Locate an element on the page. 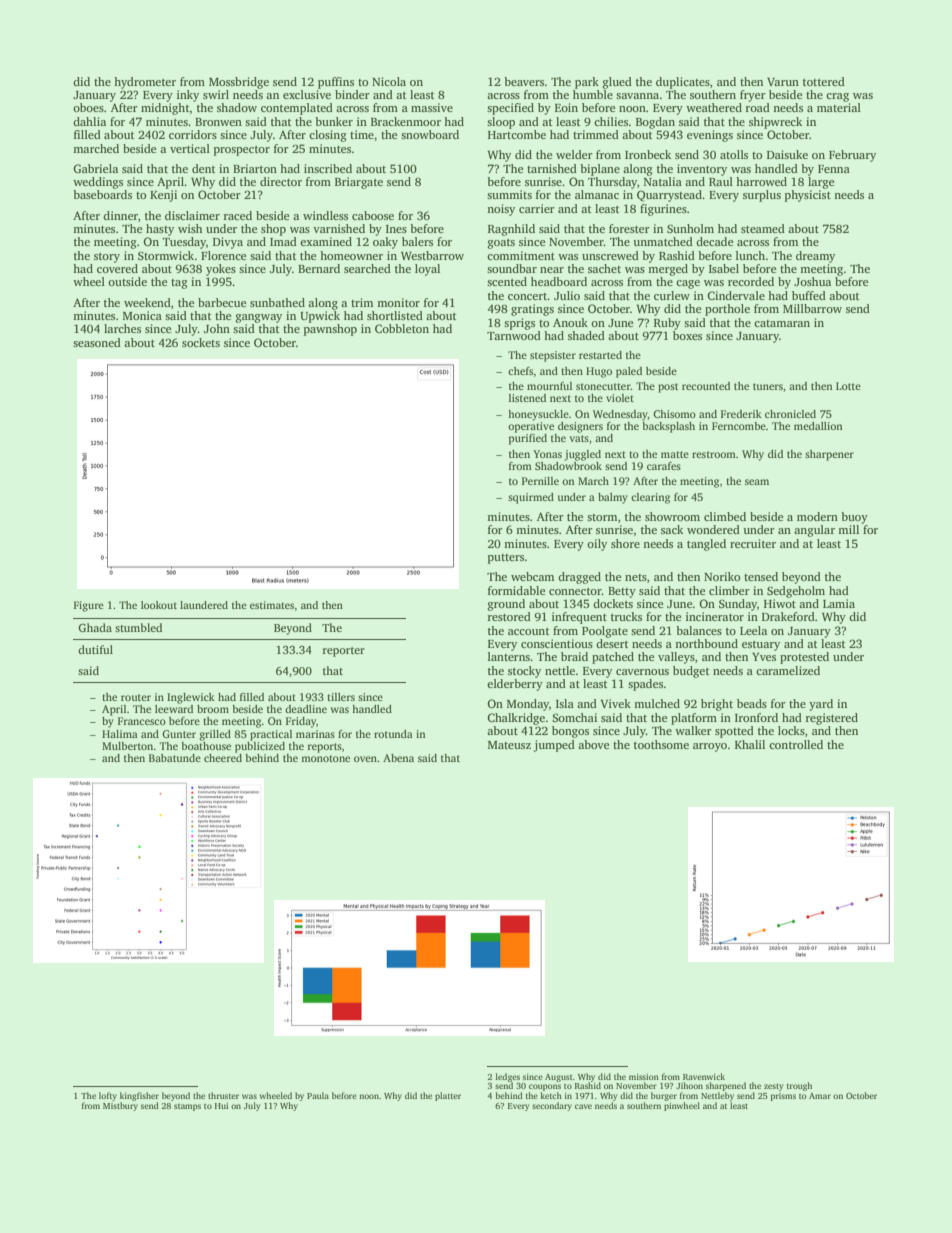 The width and height of the document is (952, 1233). tillers is located at coordinates (341, 697).
